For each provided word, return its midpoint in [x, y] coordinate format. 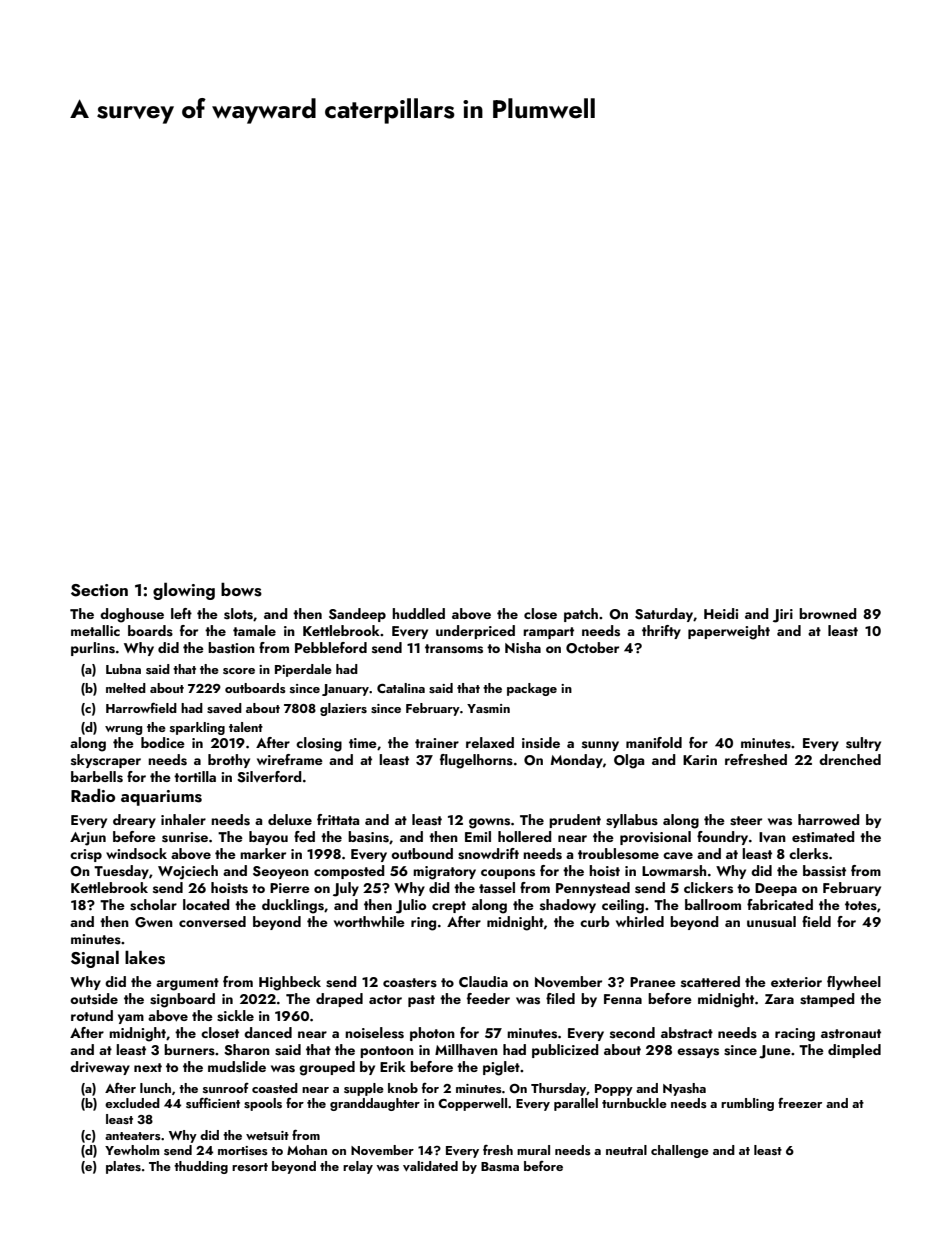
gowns [489, 823]
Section [99, 590]
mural [533, 1150]
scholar [153, 905]
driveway [100, 1068]
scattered [710, 982]
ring [423, 924]
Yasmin [488, 708]
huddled [418, 613]
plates [123, 1167]
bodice [163, 742]
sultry [863, 744]
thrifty [661, 632]
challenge [680, 1151]
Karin [700, 760]
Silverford [269, 777]
